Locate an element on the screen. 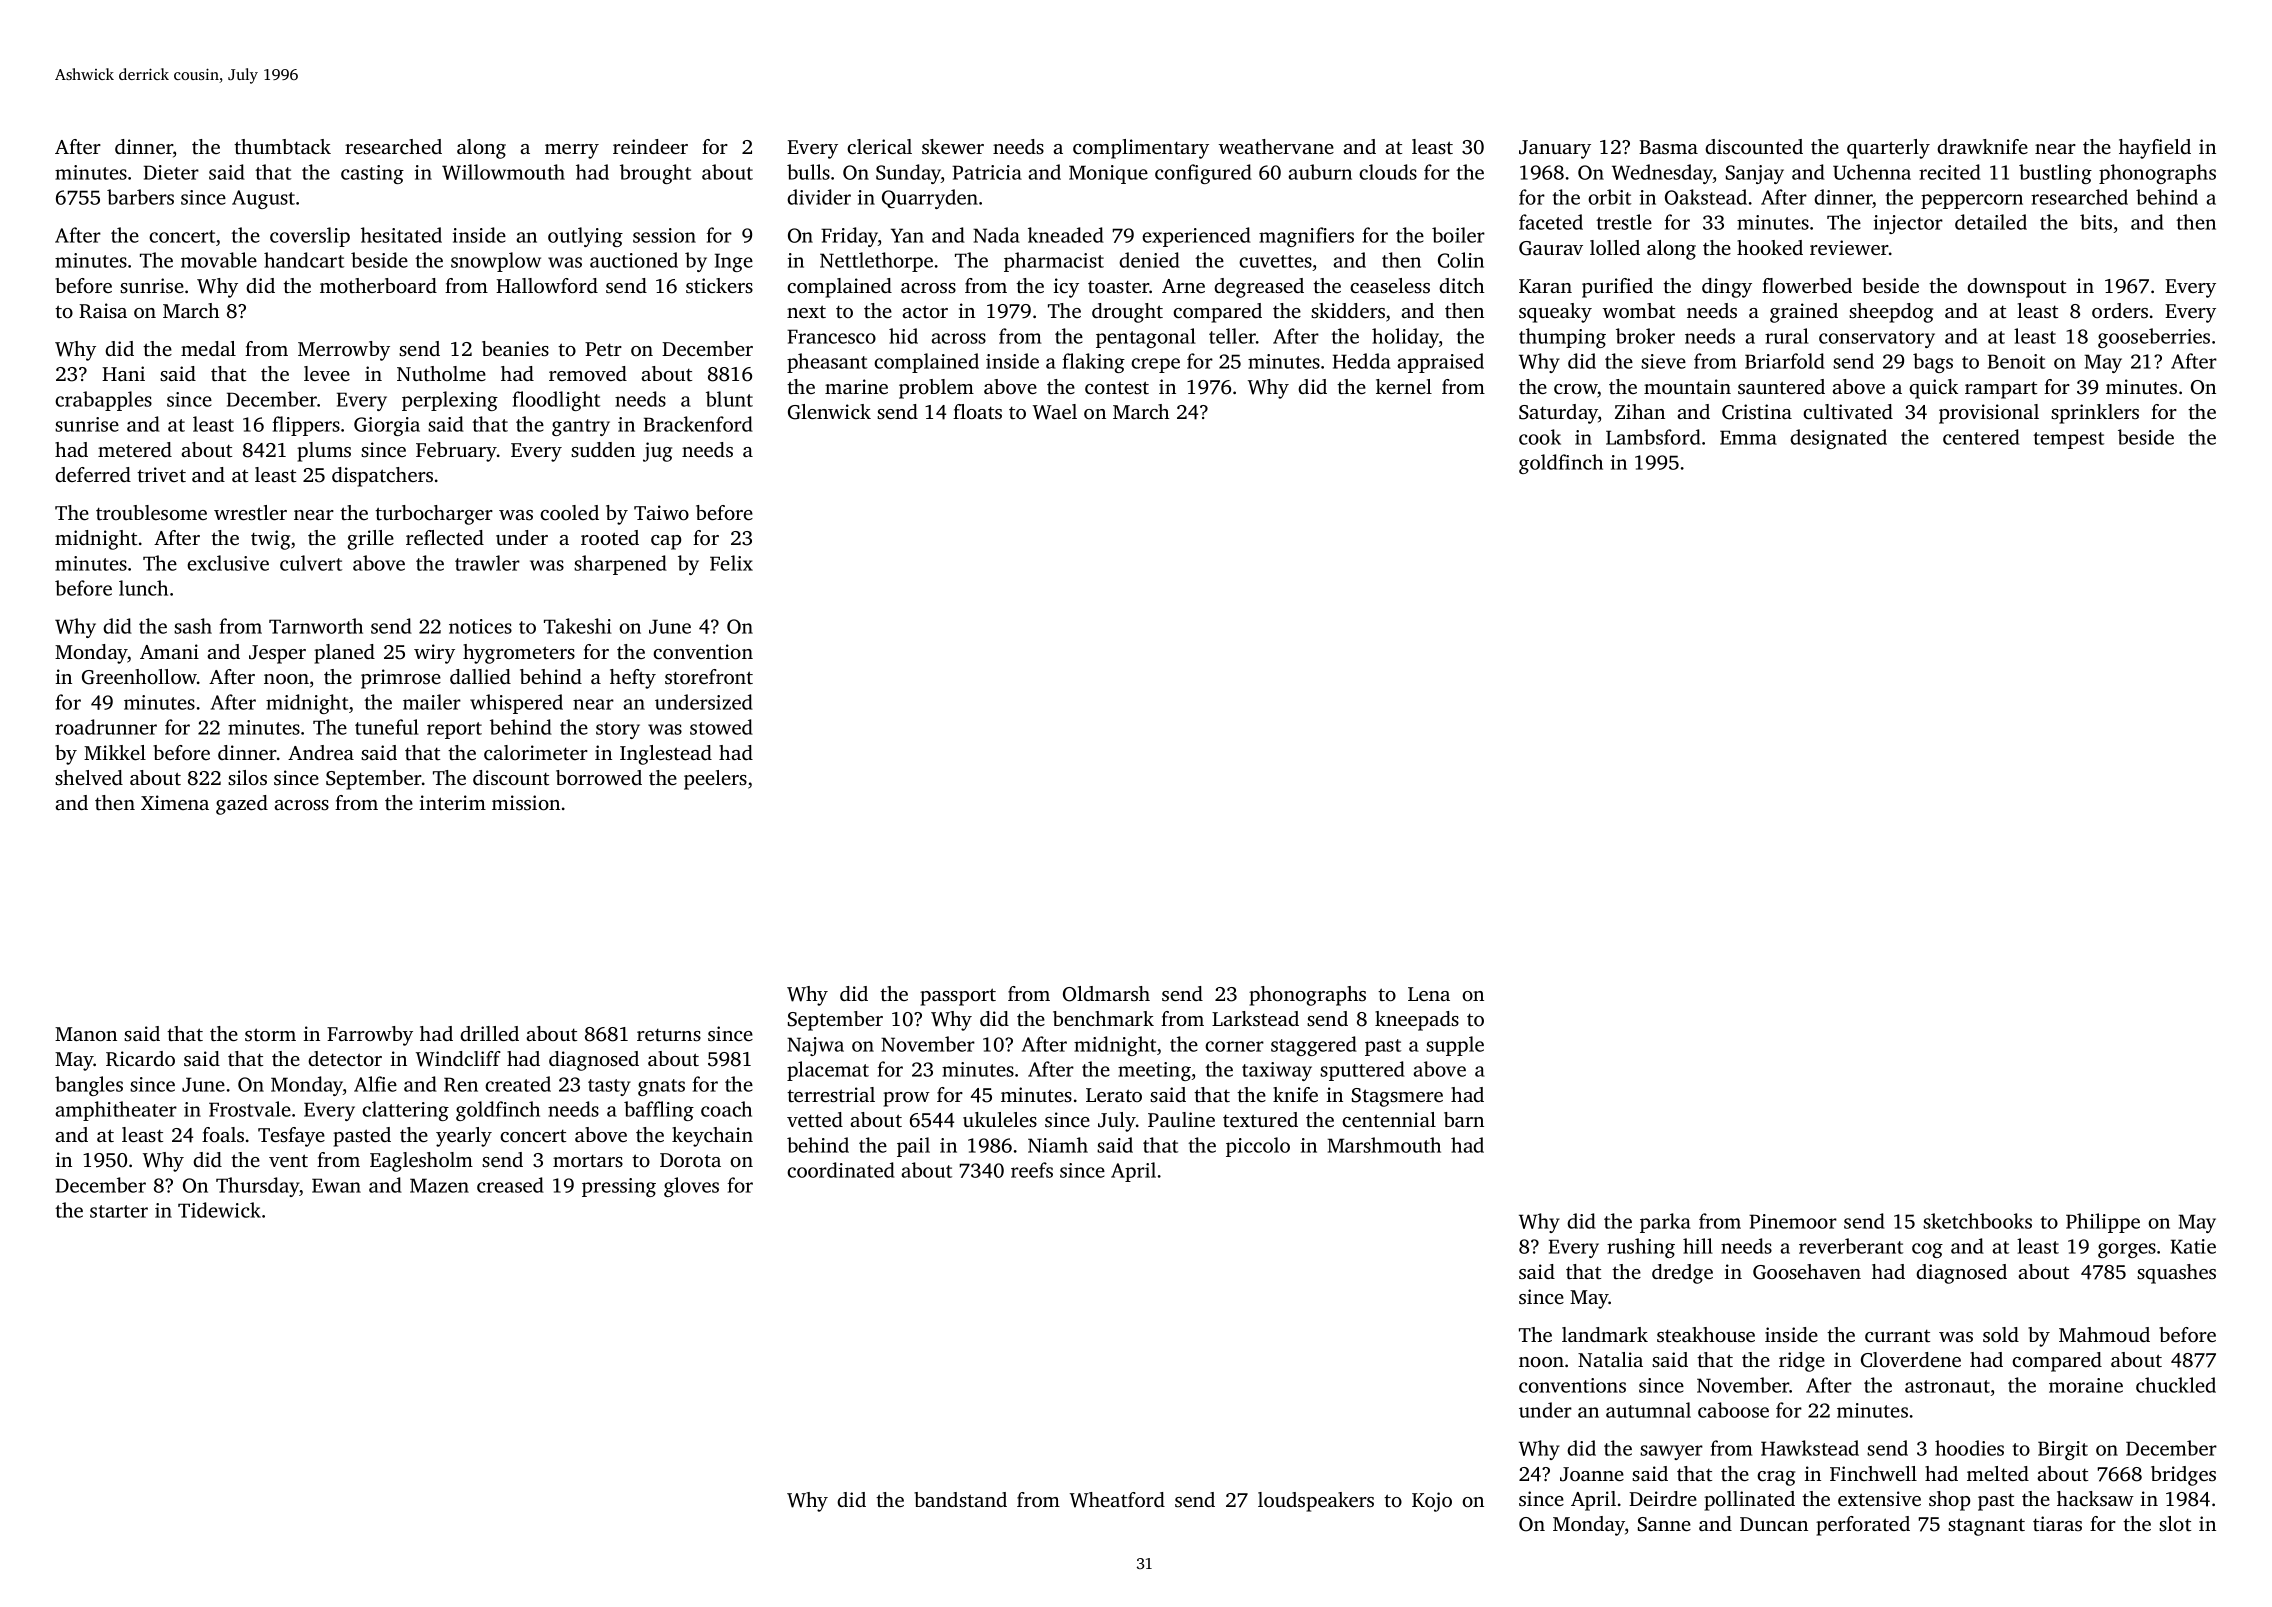 This screenshot has width=2272, height=1607. Greenhollow is located at coordinates (139, 677).
